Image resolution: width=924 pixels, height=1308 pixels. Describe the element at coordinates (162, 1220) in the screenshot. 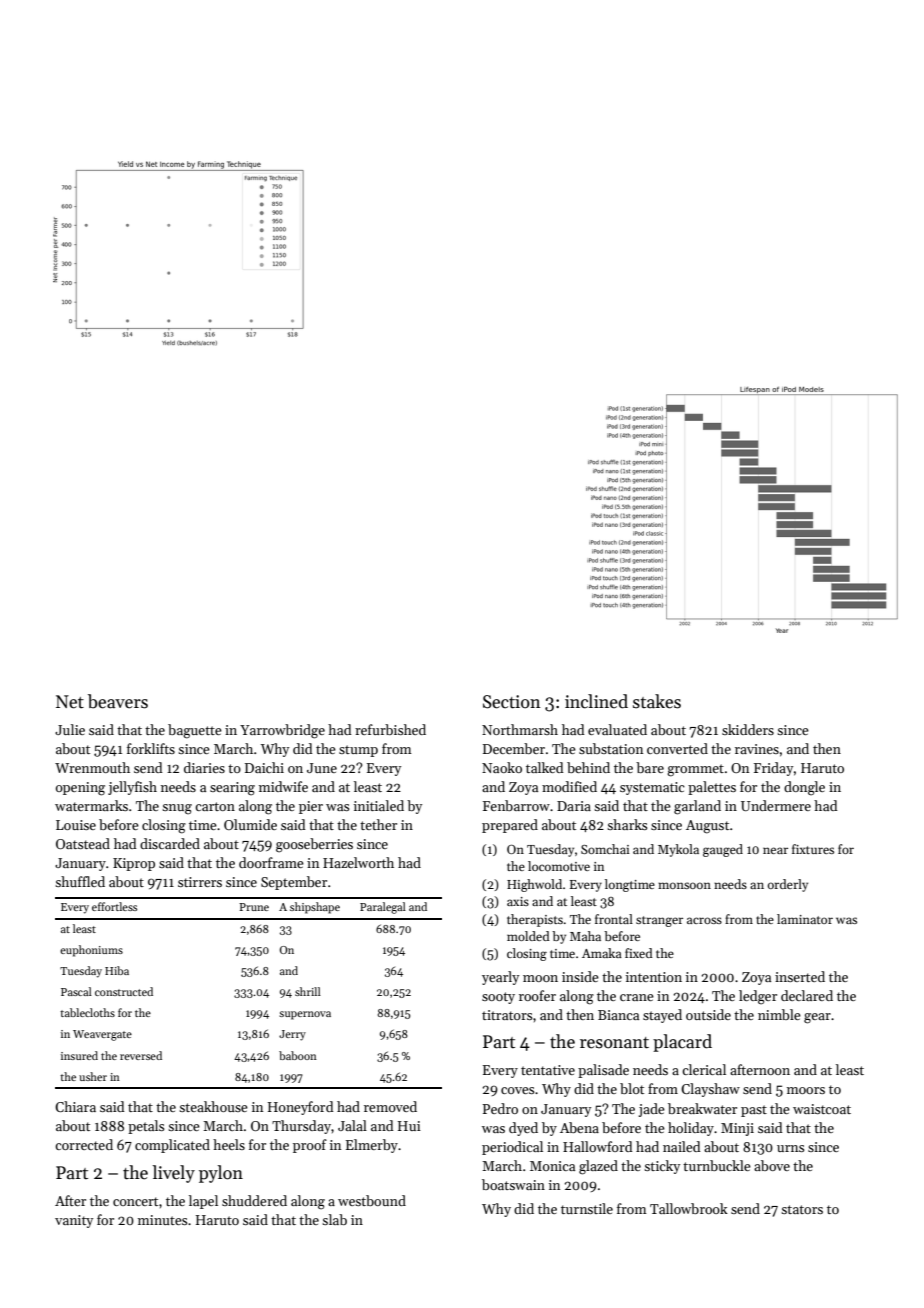

I see `minutes` at that location.
